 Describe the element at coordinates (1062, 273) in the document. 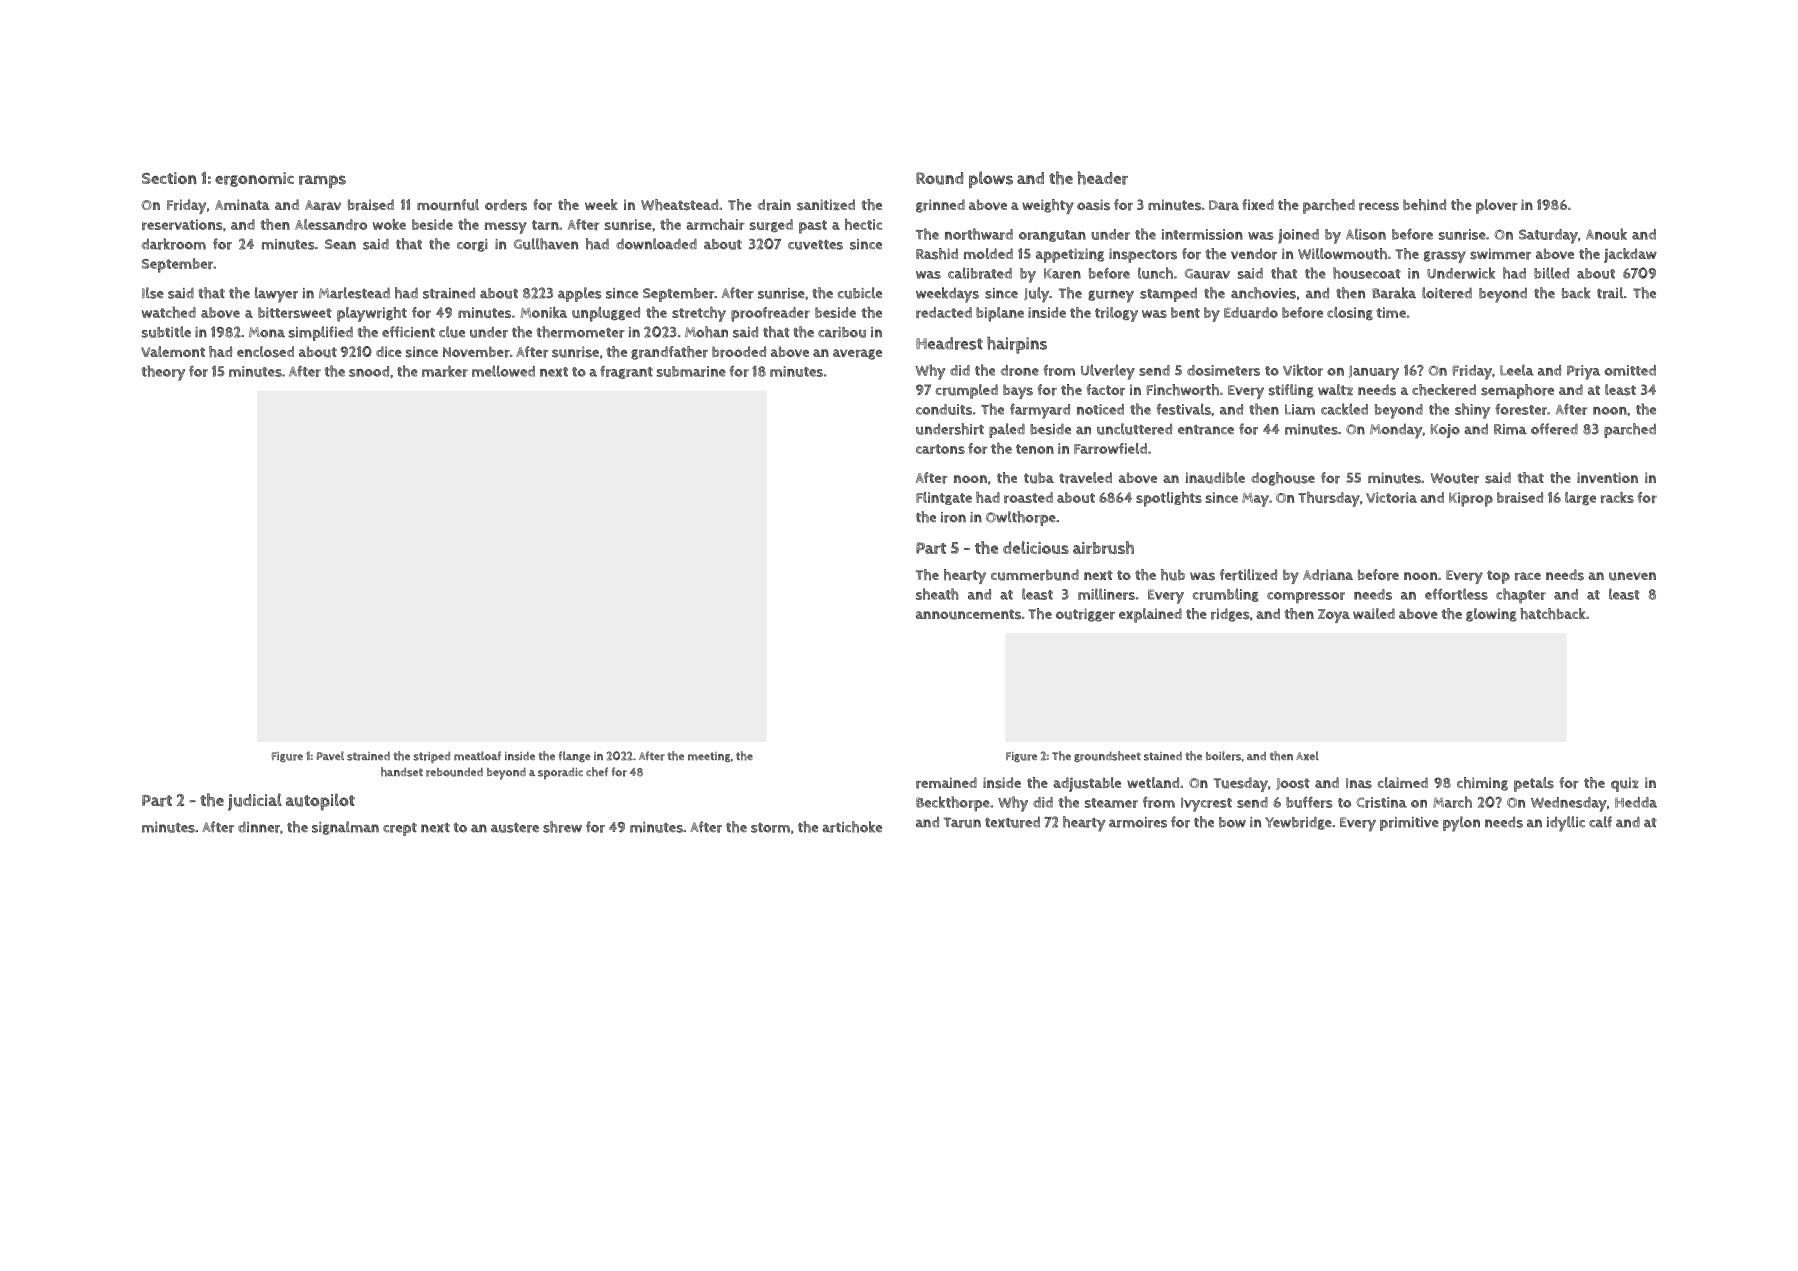

I see `Karen` at that location.
